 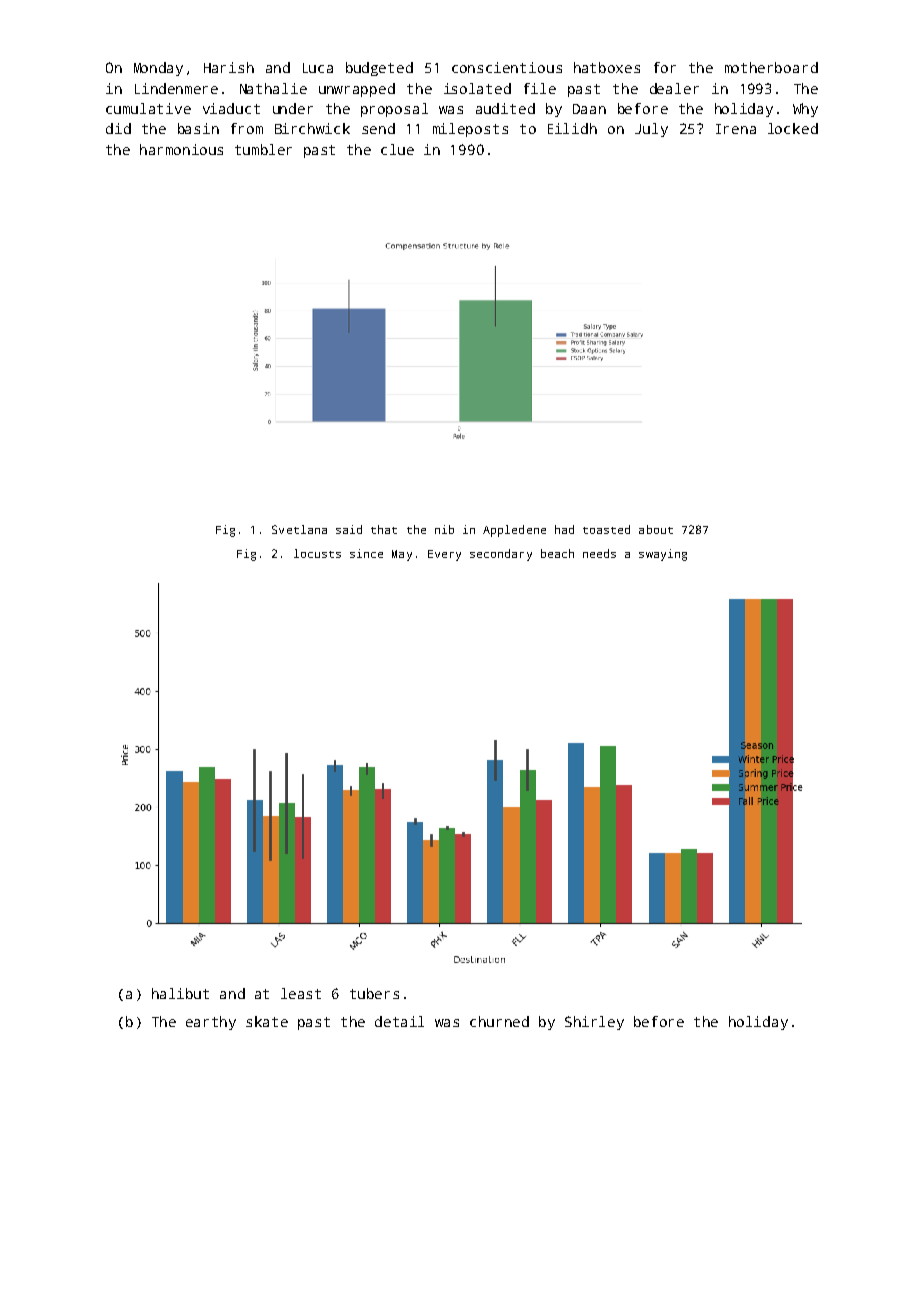 What do you see at coordinates (211, 1023) in the page?
I see `earthy` at bounding box center [211, 1023].
